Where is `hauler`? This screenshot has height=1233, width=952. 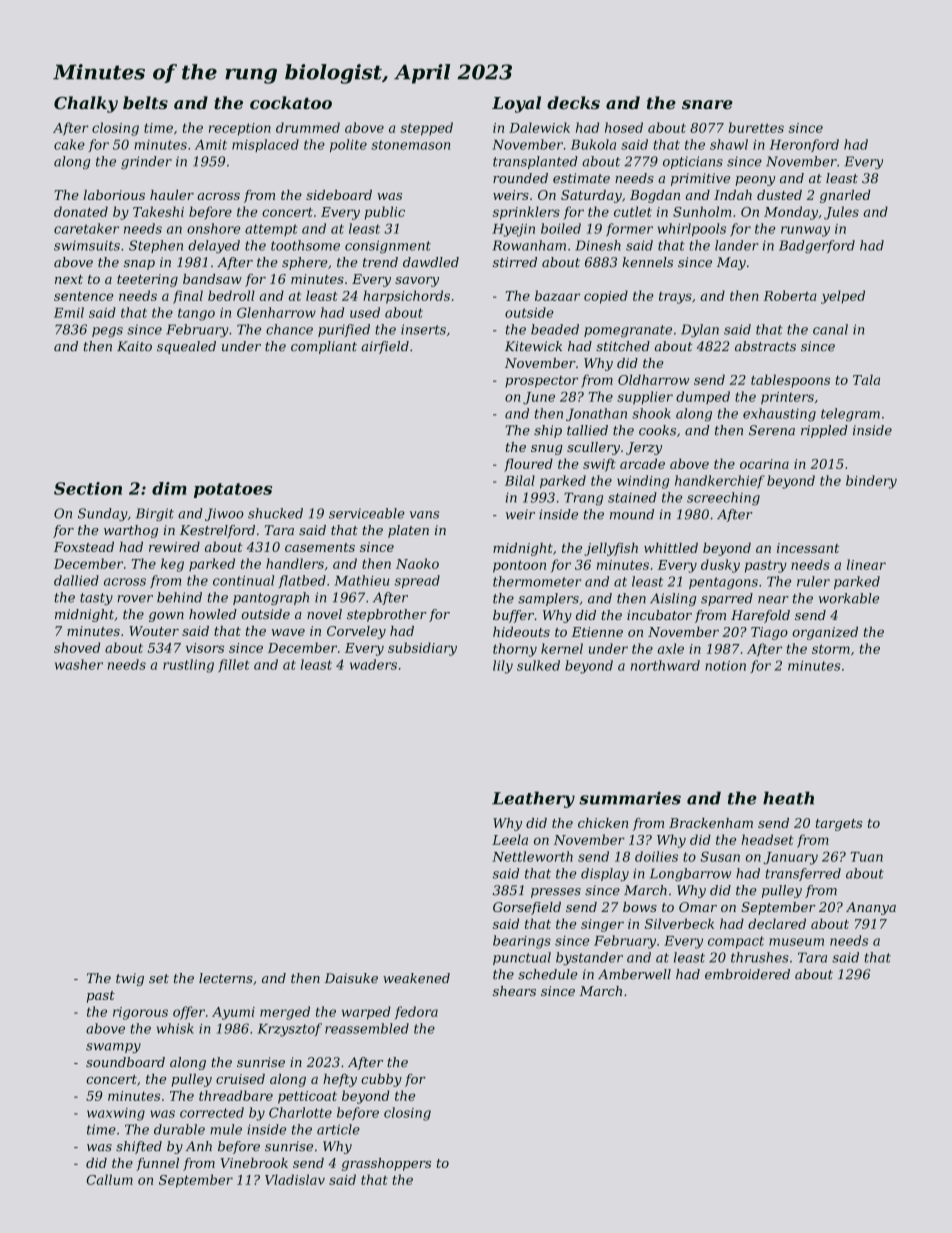
hauler is located at coordinates (172, 195).
